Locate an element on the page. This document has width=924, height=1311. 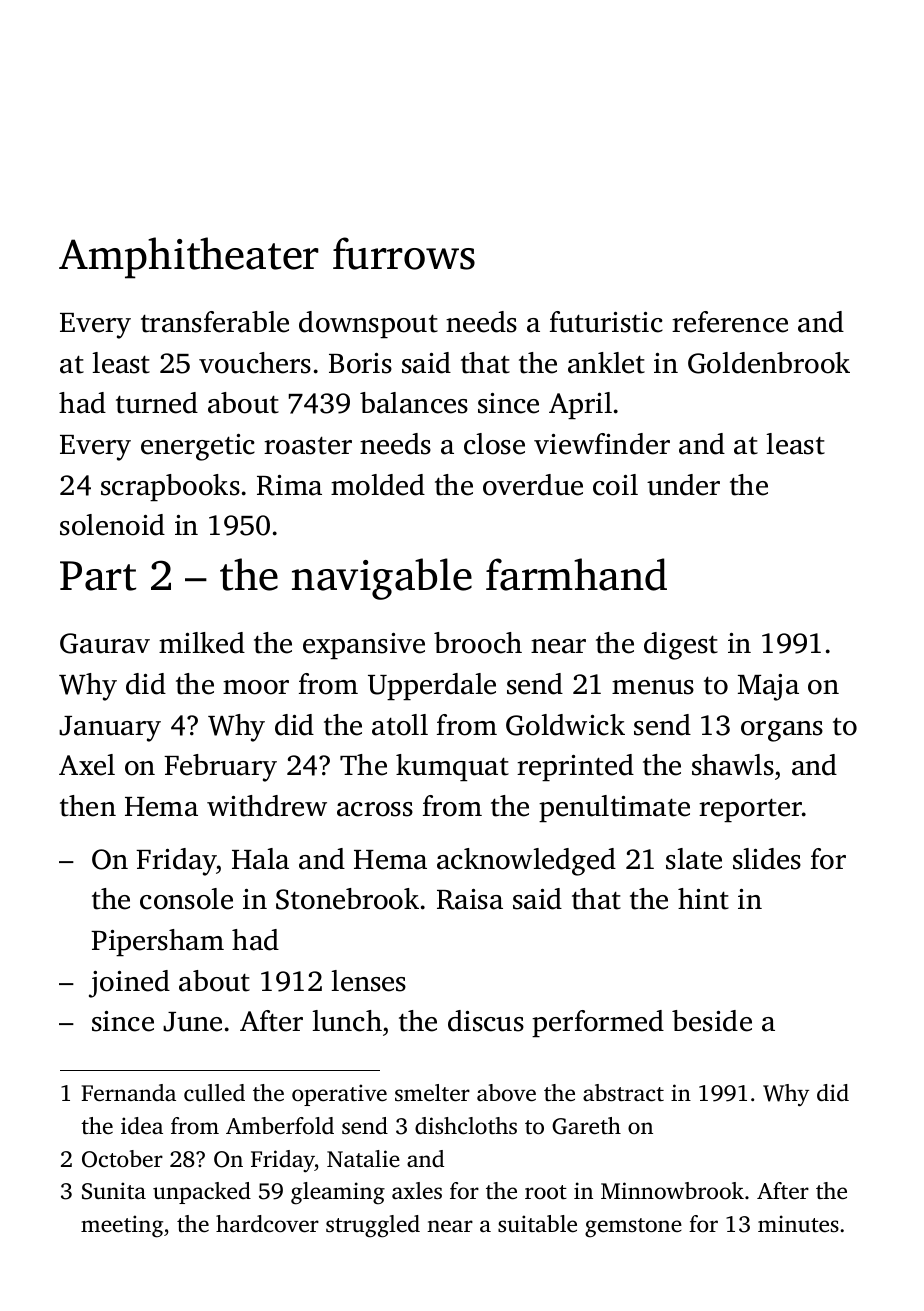
furrows is located at coordinates (404, 253).
